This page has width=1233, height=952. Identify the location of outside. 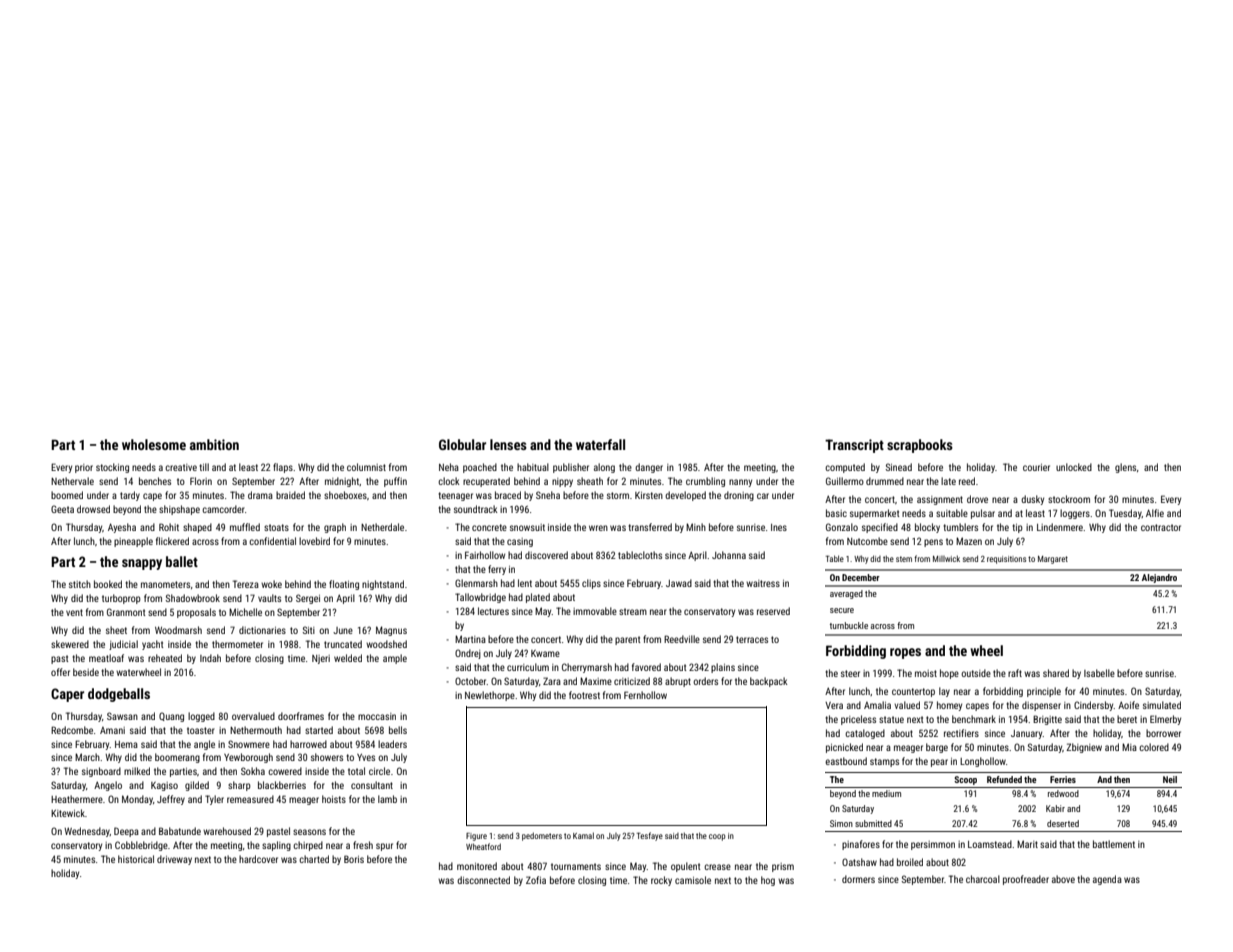
(976, 673).
